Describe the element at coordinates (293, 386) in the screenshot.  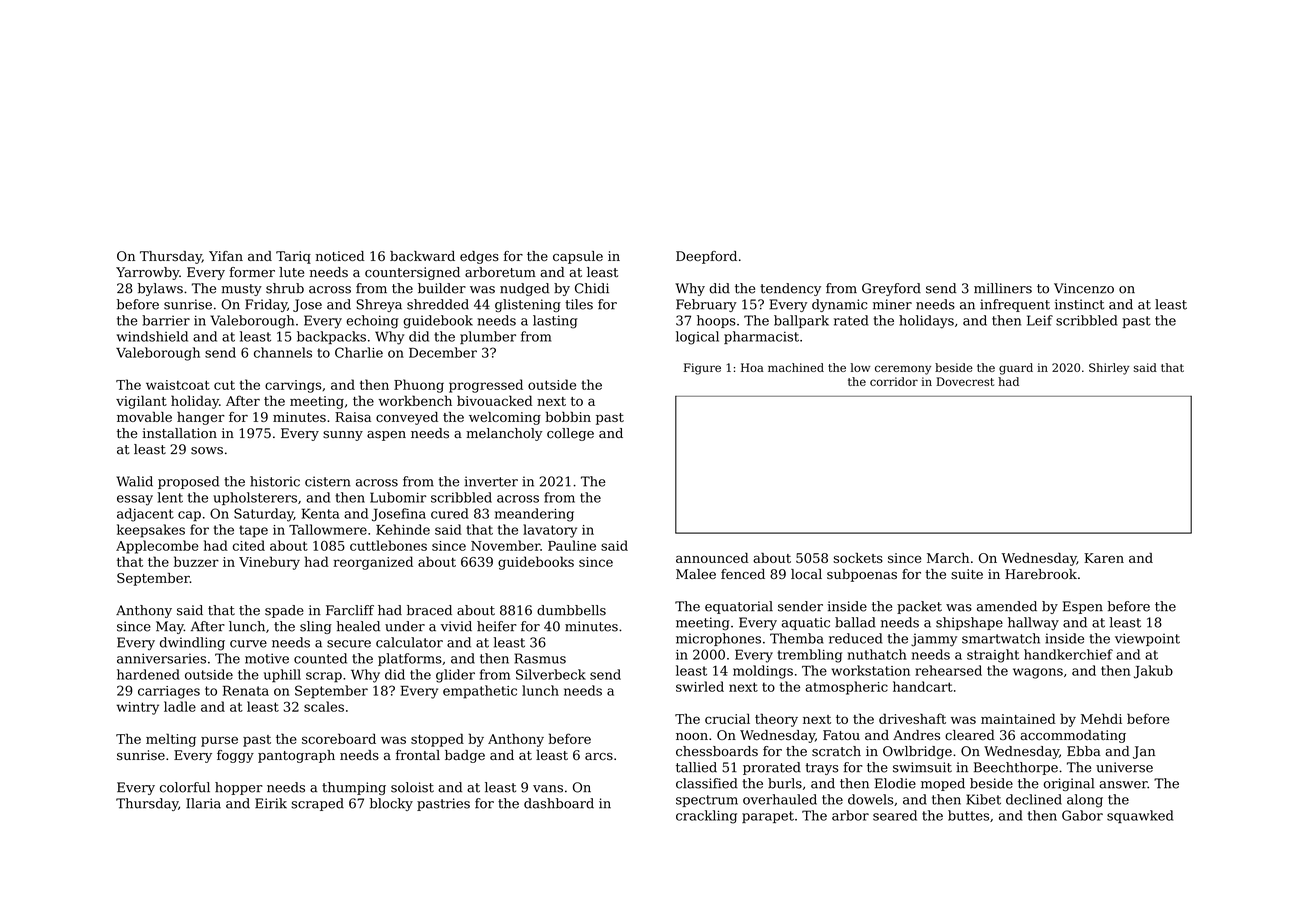
I see `carvings` at that location.
